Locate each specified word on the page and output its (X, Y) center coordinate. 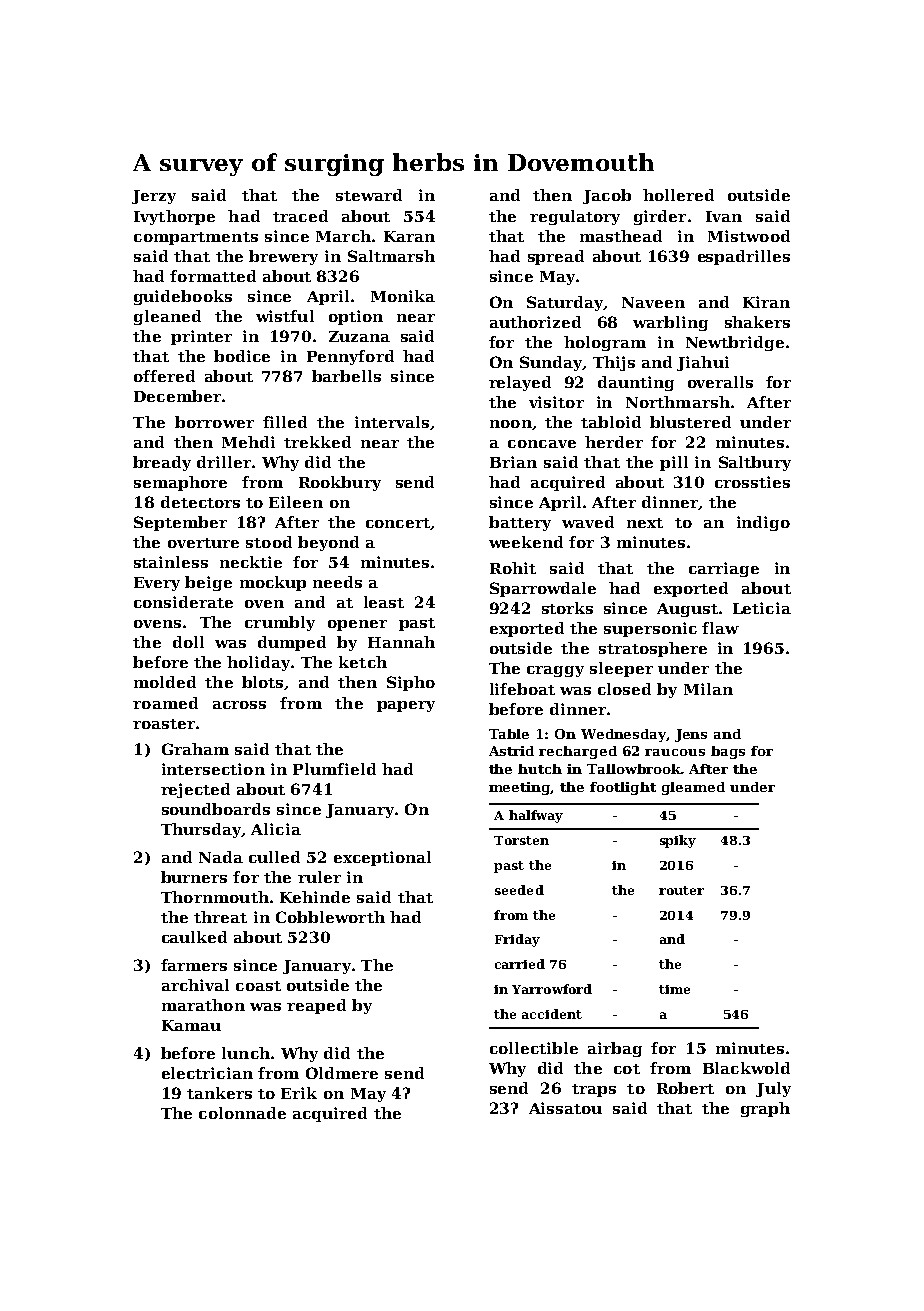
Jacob (607, 196)
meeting (520, 788)
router (681, 890)
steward (369, 195)
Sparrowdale (543, 589)
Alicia (276, 829)
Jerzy (154, 197)
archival (195, 985)
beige (208, 583)
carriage (724, 569)
